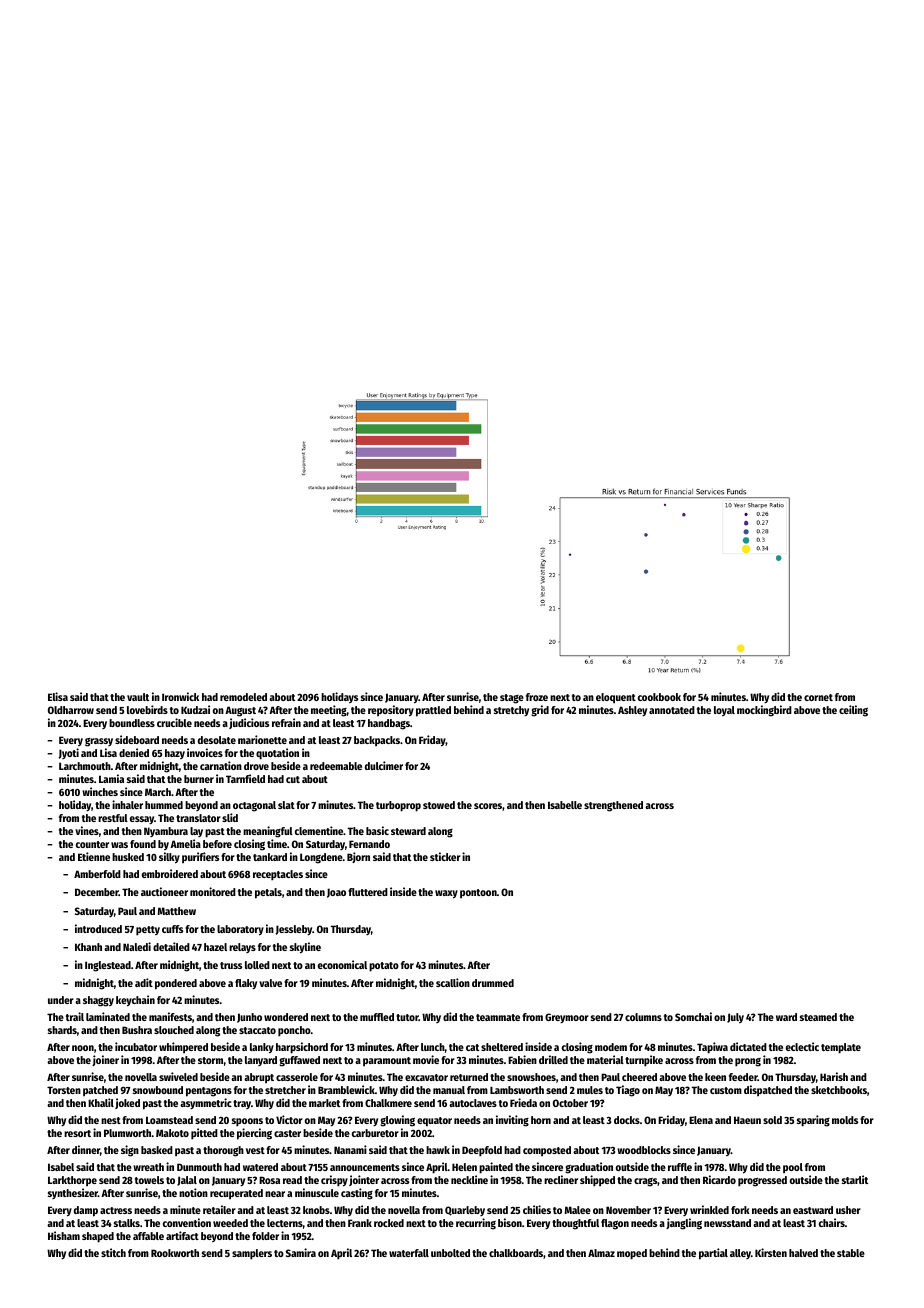  I want to click on Amberfold, so click(97, 874).
